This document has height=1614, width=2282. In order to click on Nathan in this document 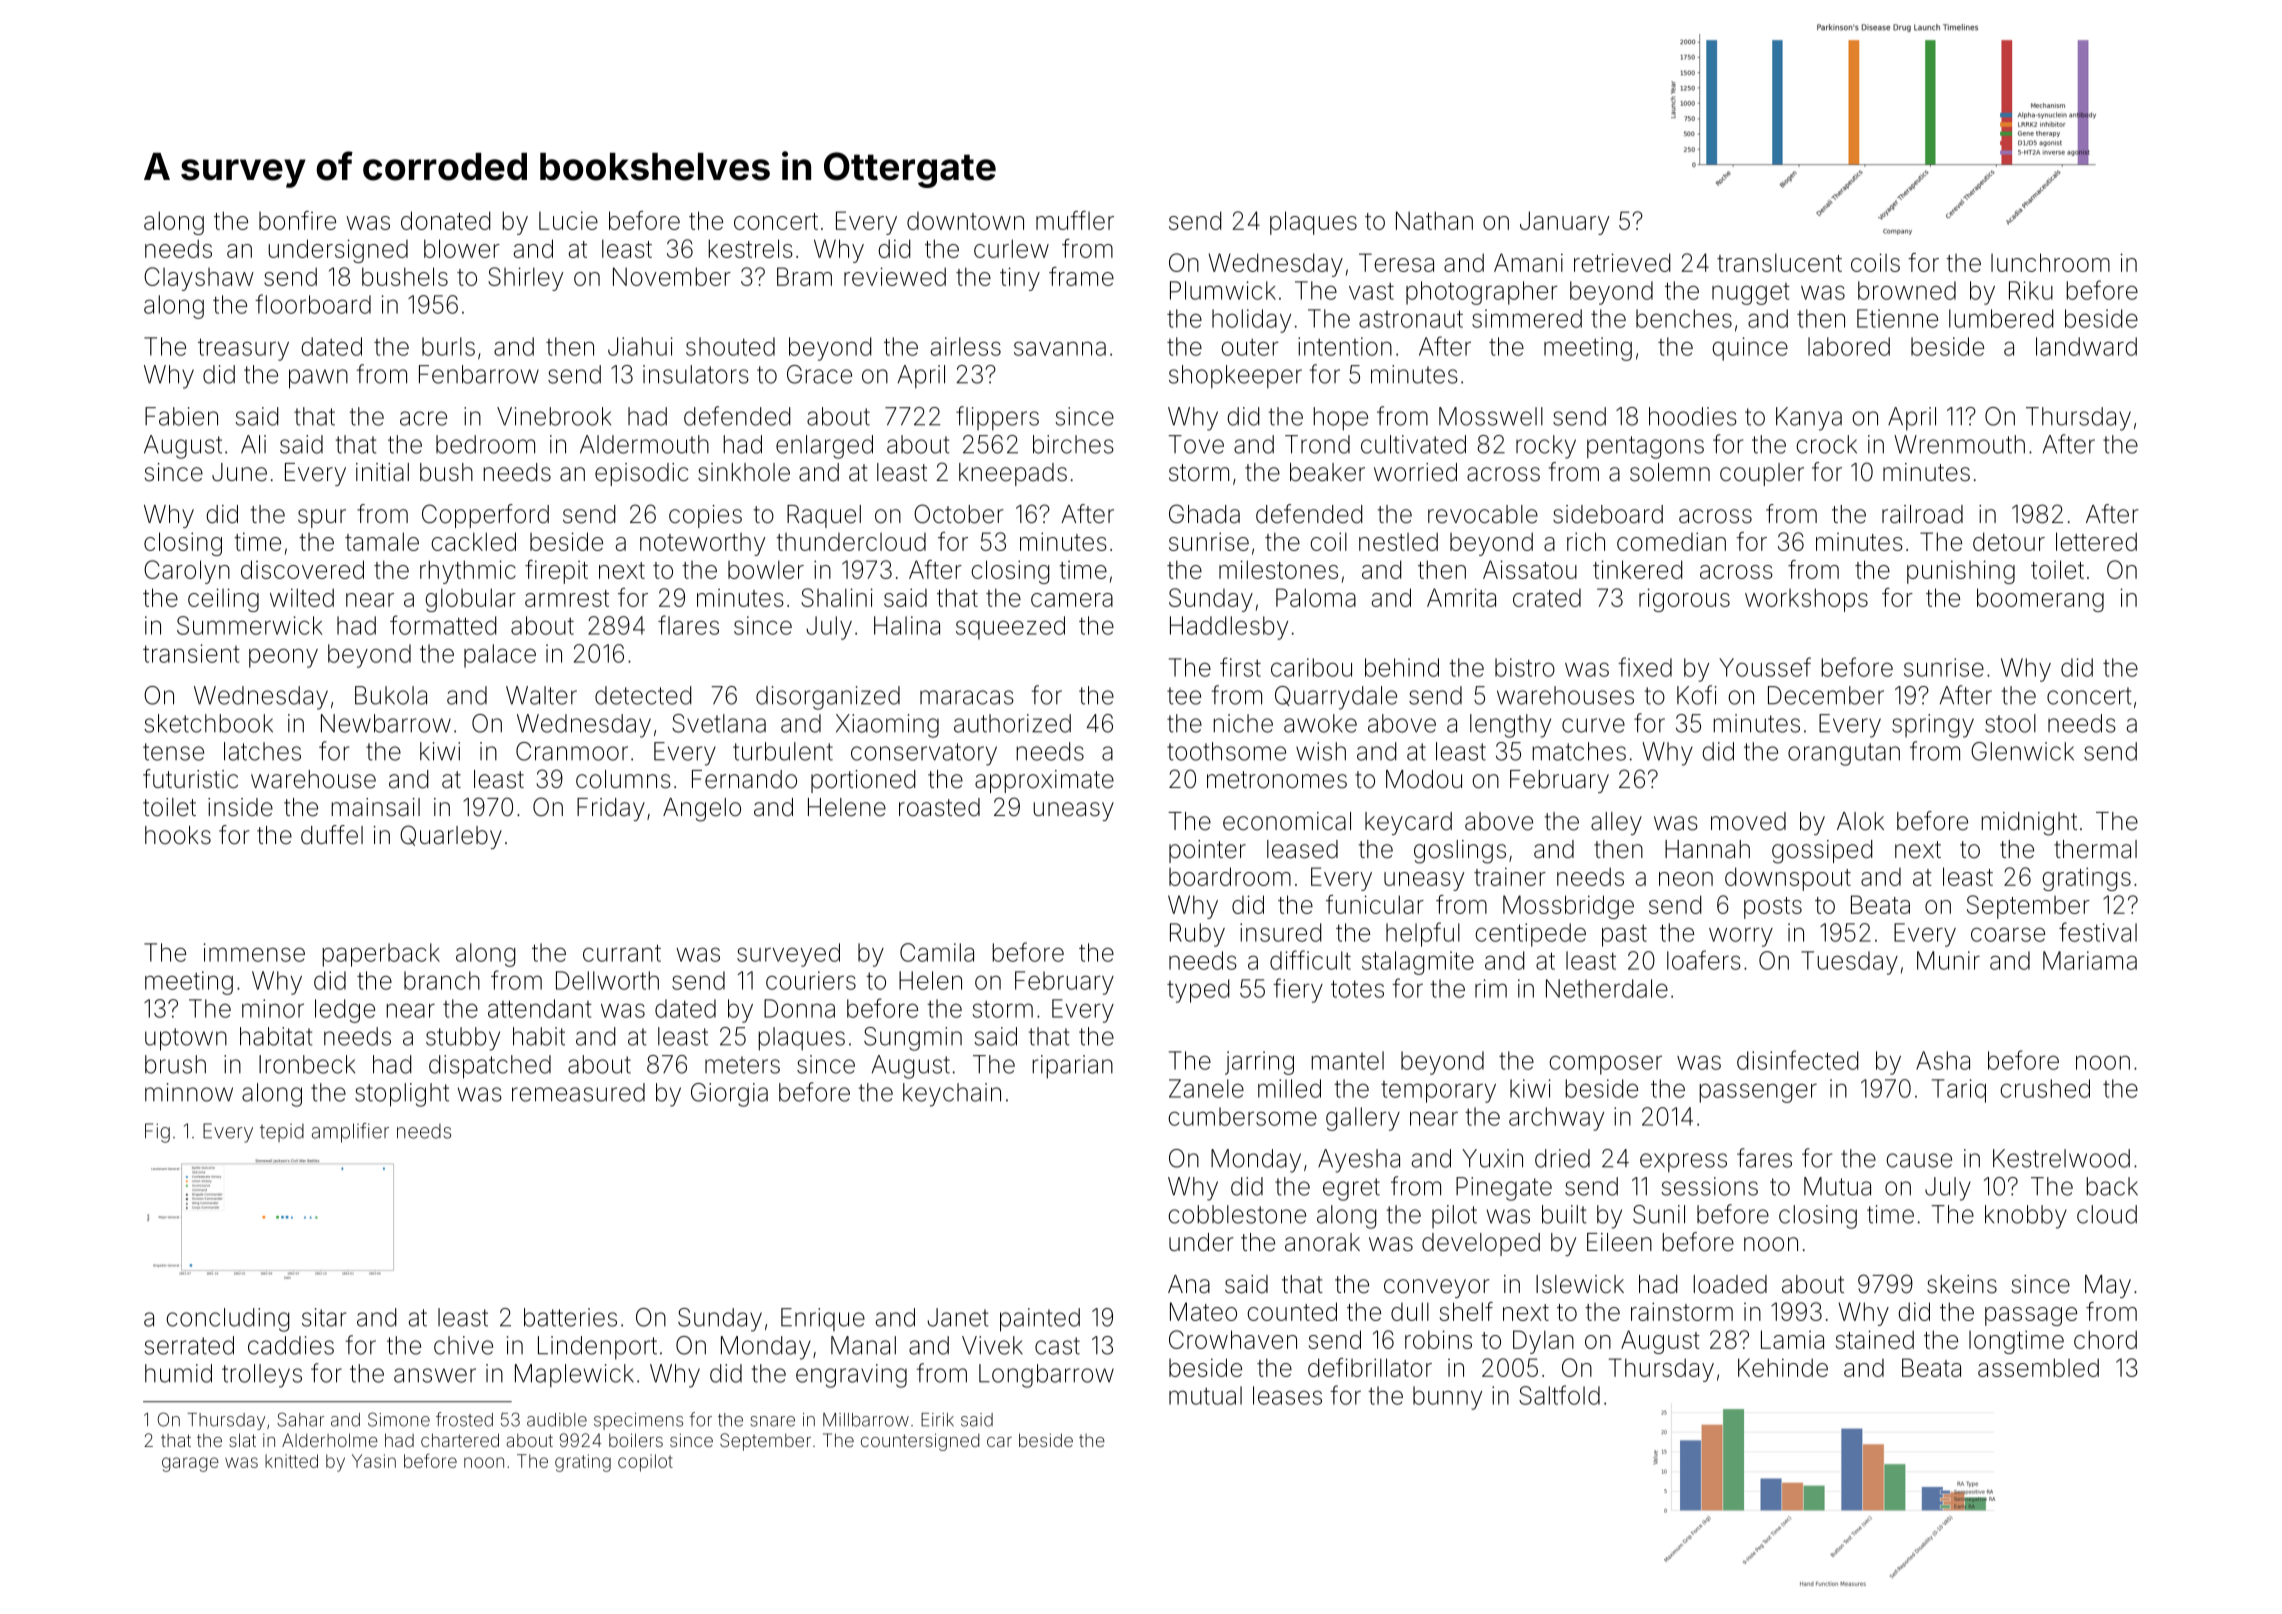, I will do `click(1434, 220)`.
